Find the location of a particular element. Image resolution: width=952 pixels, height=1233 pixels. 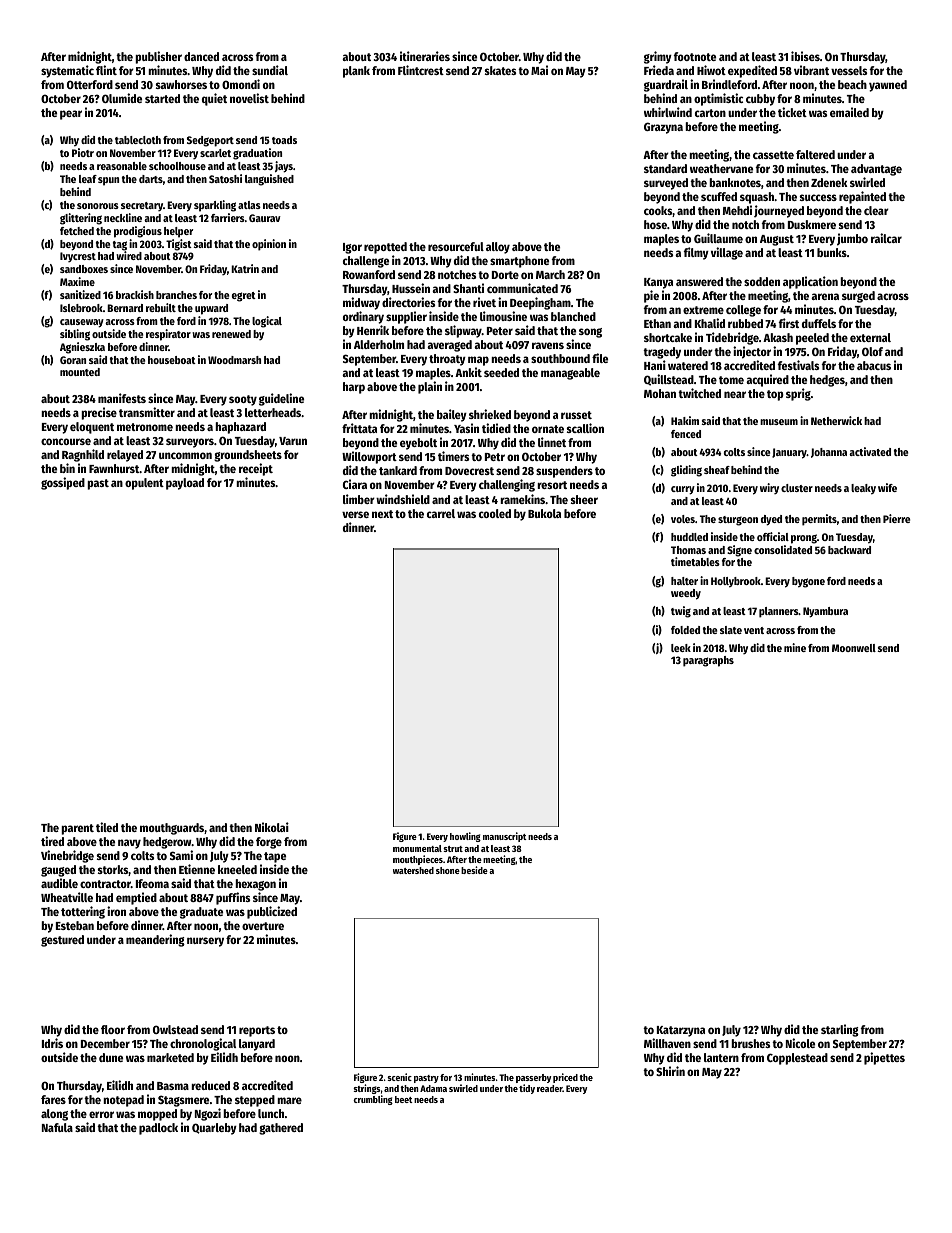

jays is located at coordinates (284, 167).
